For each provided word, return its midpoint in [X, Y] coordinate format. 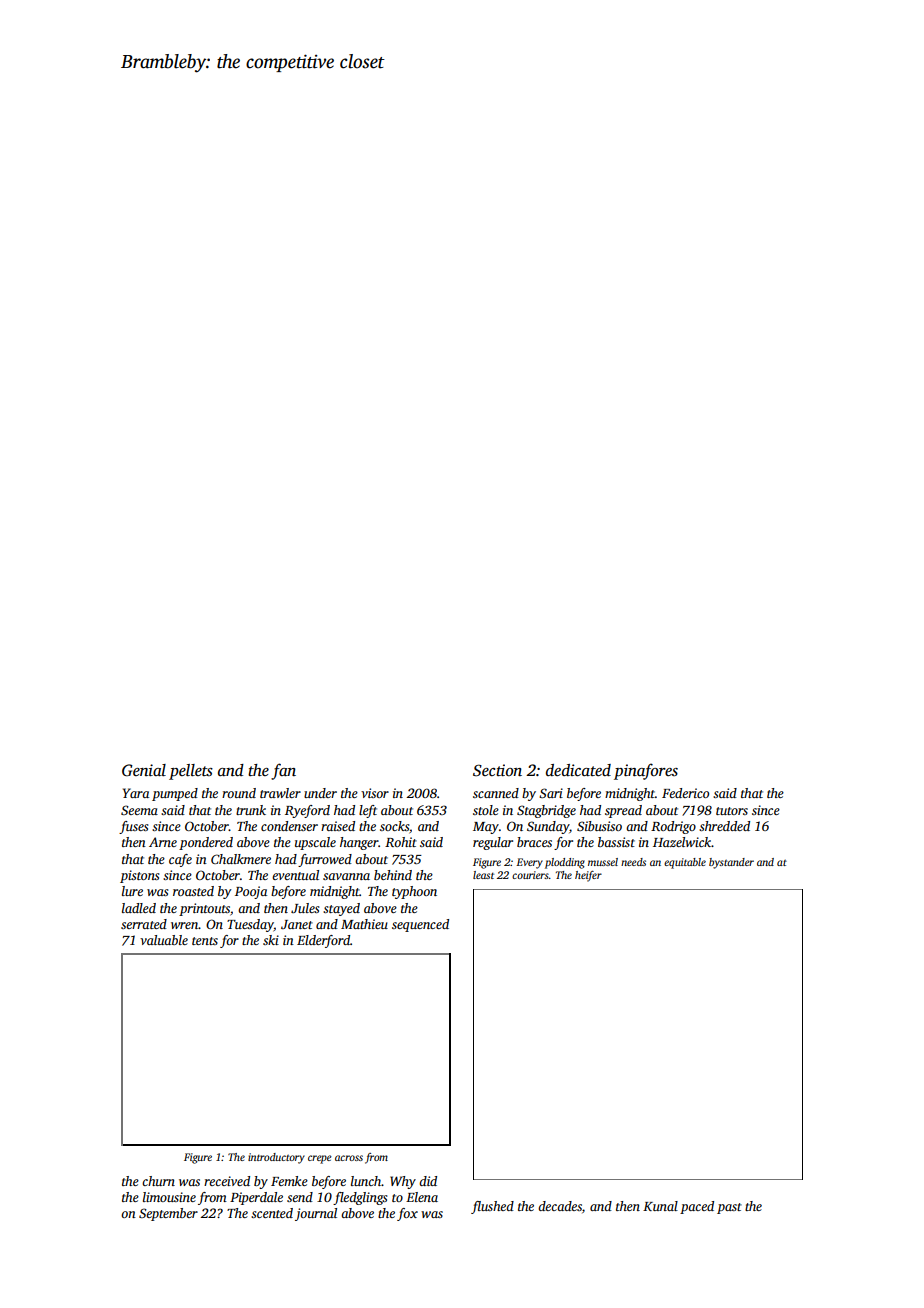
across [349, 1158]
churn [158, 1181]
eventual [295, 875]
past [729, 1208]
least [483, 875]
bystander [731, 863]
